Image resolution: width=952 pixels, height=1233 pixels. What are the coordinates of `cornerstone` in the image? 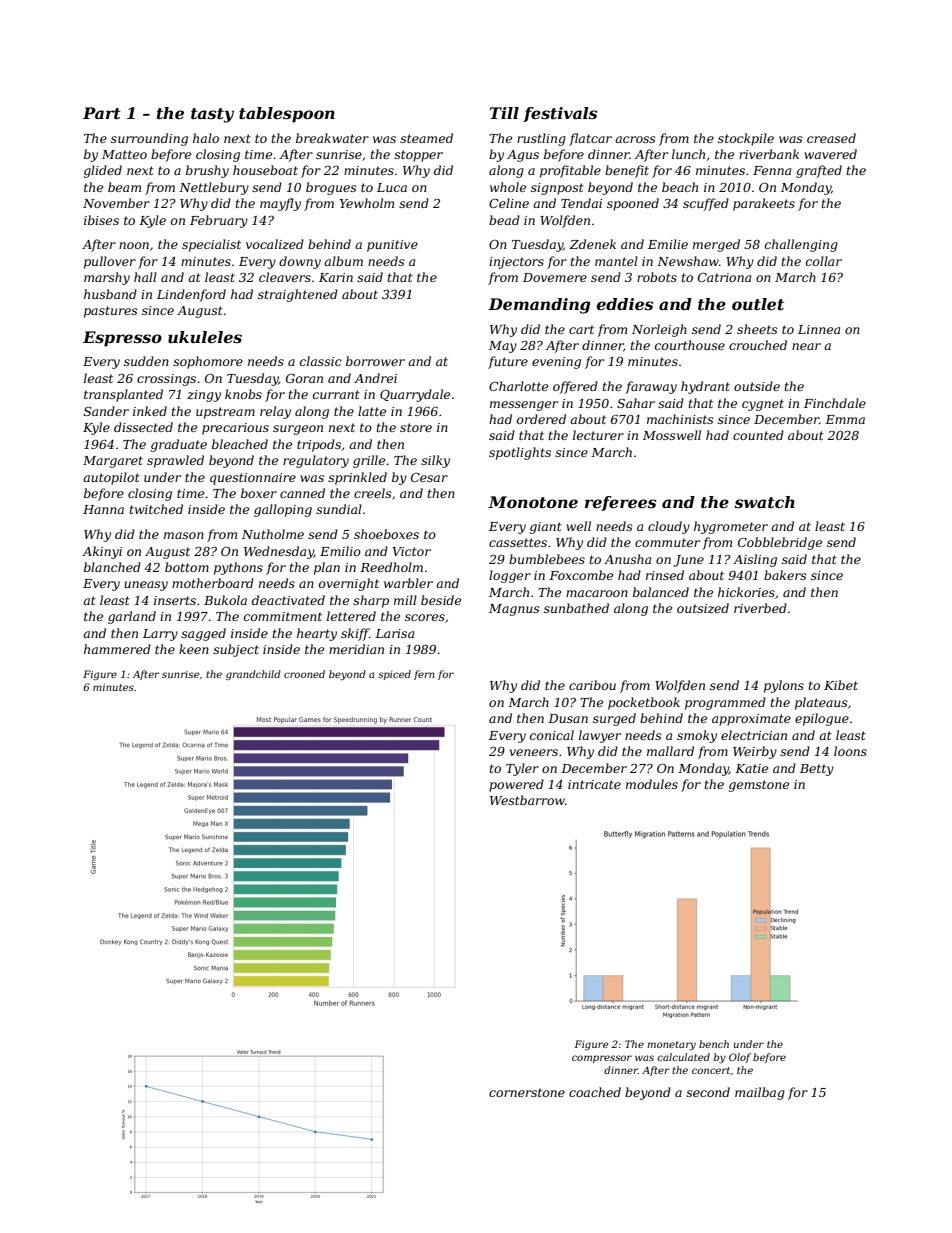 It's located at (527, 1092).
